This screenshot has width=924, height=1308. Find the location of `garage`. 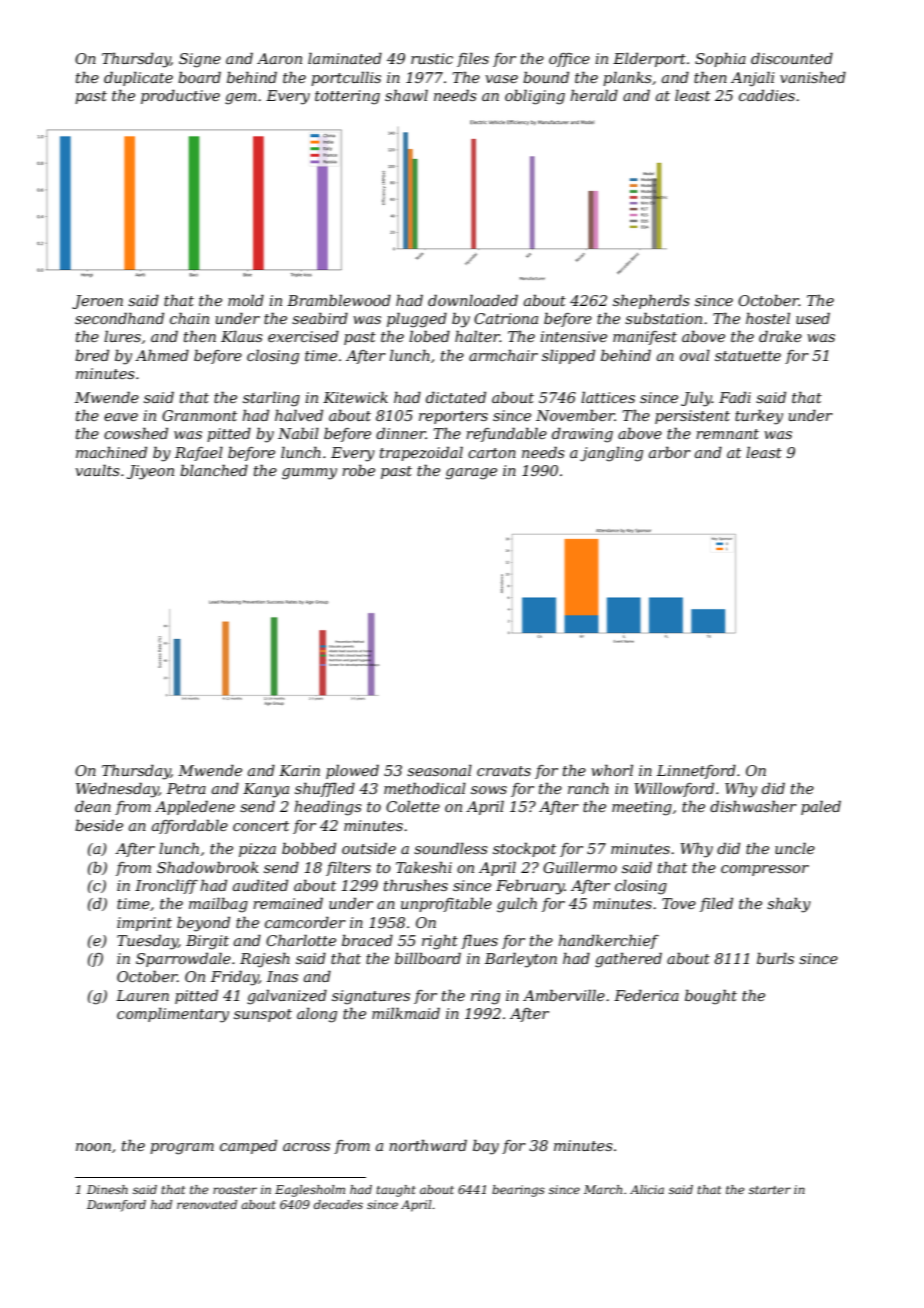

garage is located at coordinates (471, 474).
